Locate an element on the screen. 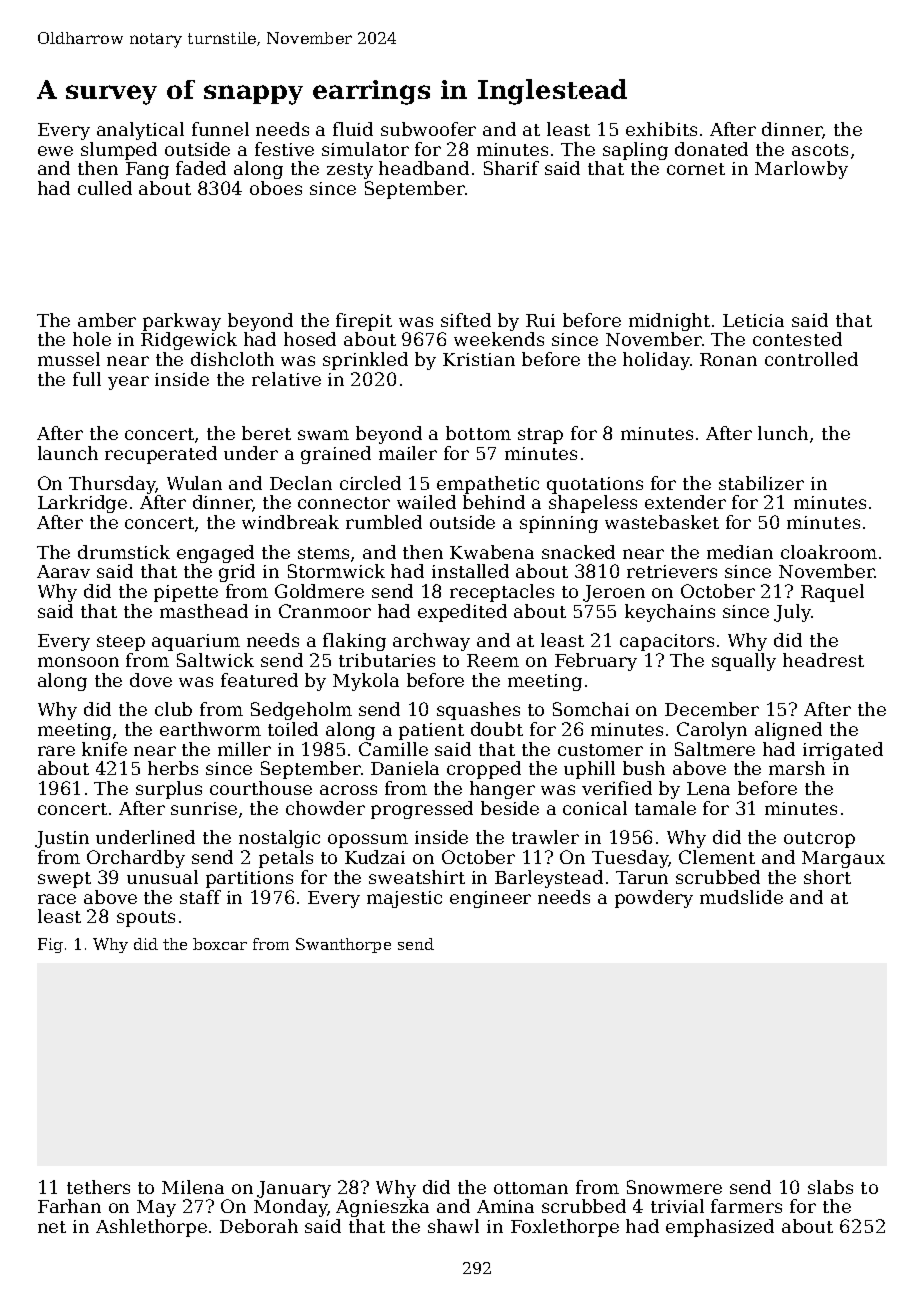 This screenshot has width=924, height=1308. retrievers is located at coordinates (672, 571).
